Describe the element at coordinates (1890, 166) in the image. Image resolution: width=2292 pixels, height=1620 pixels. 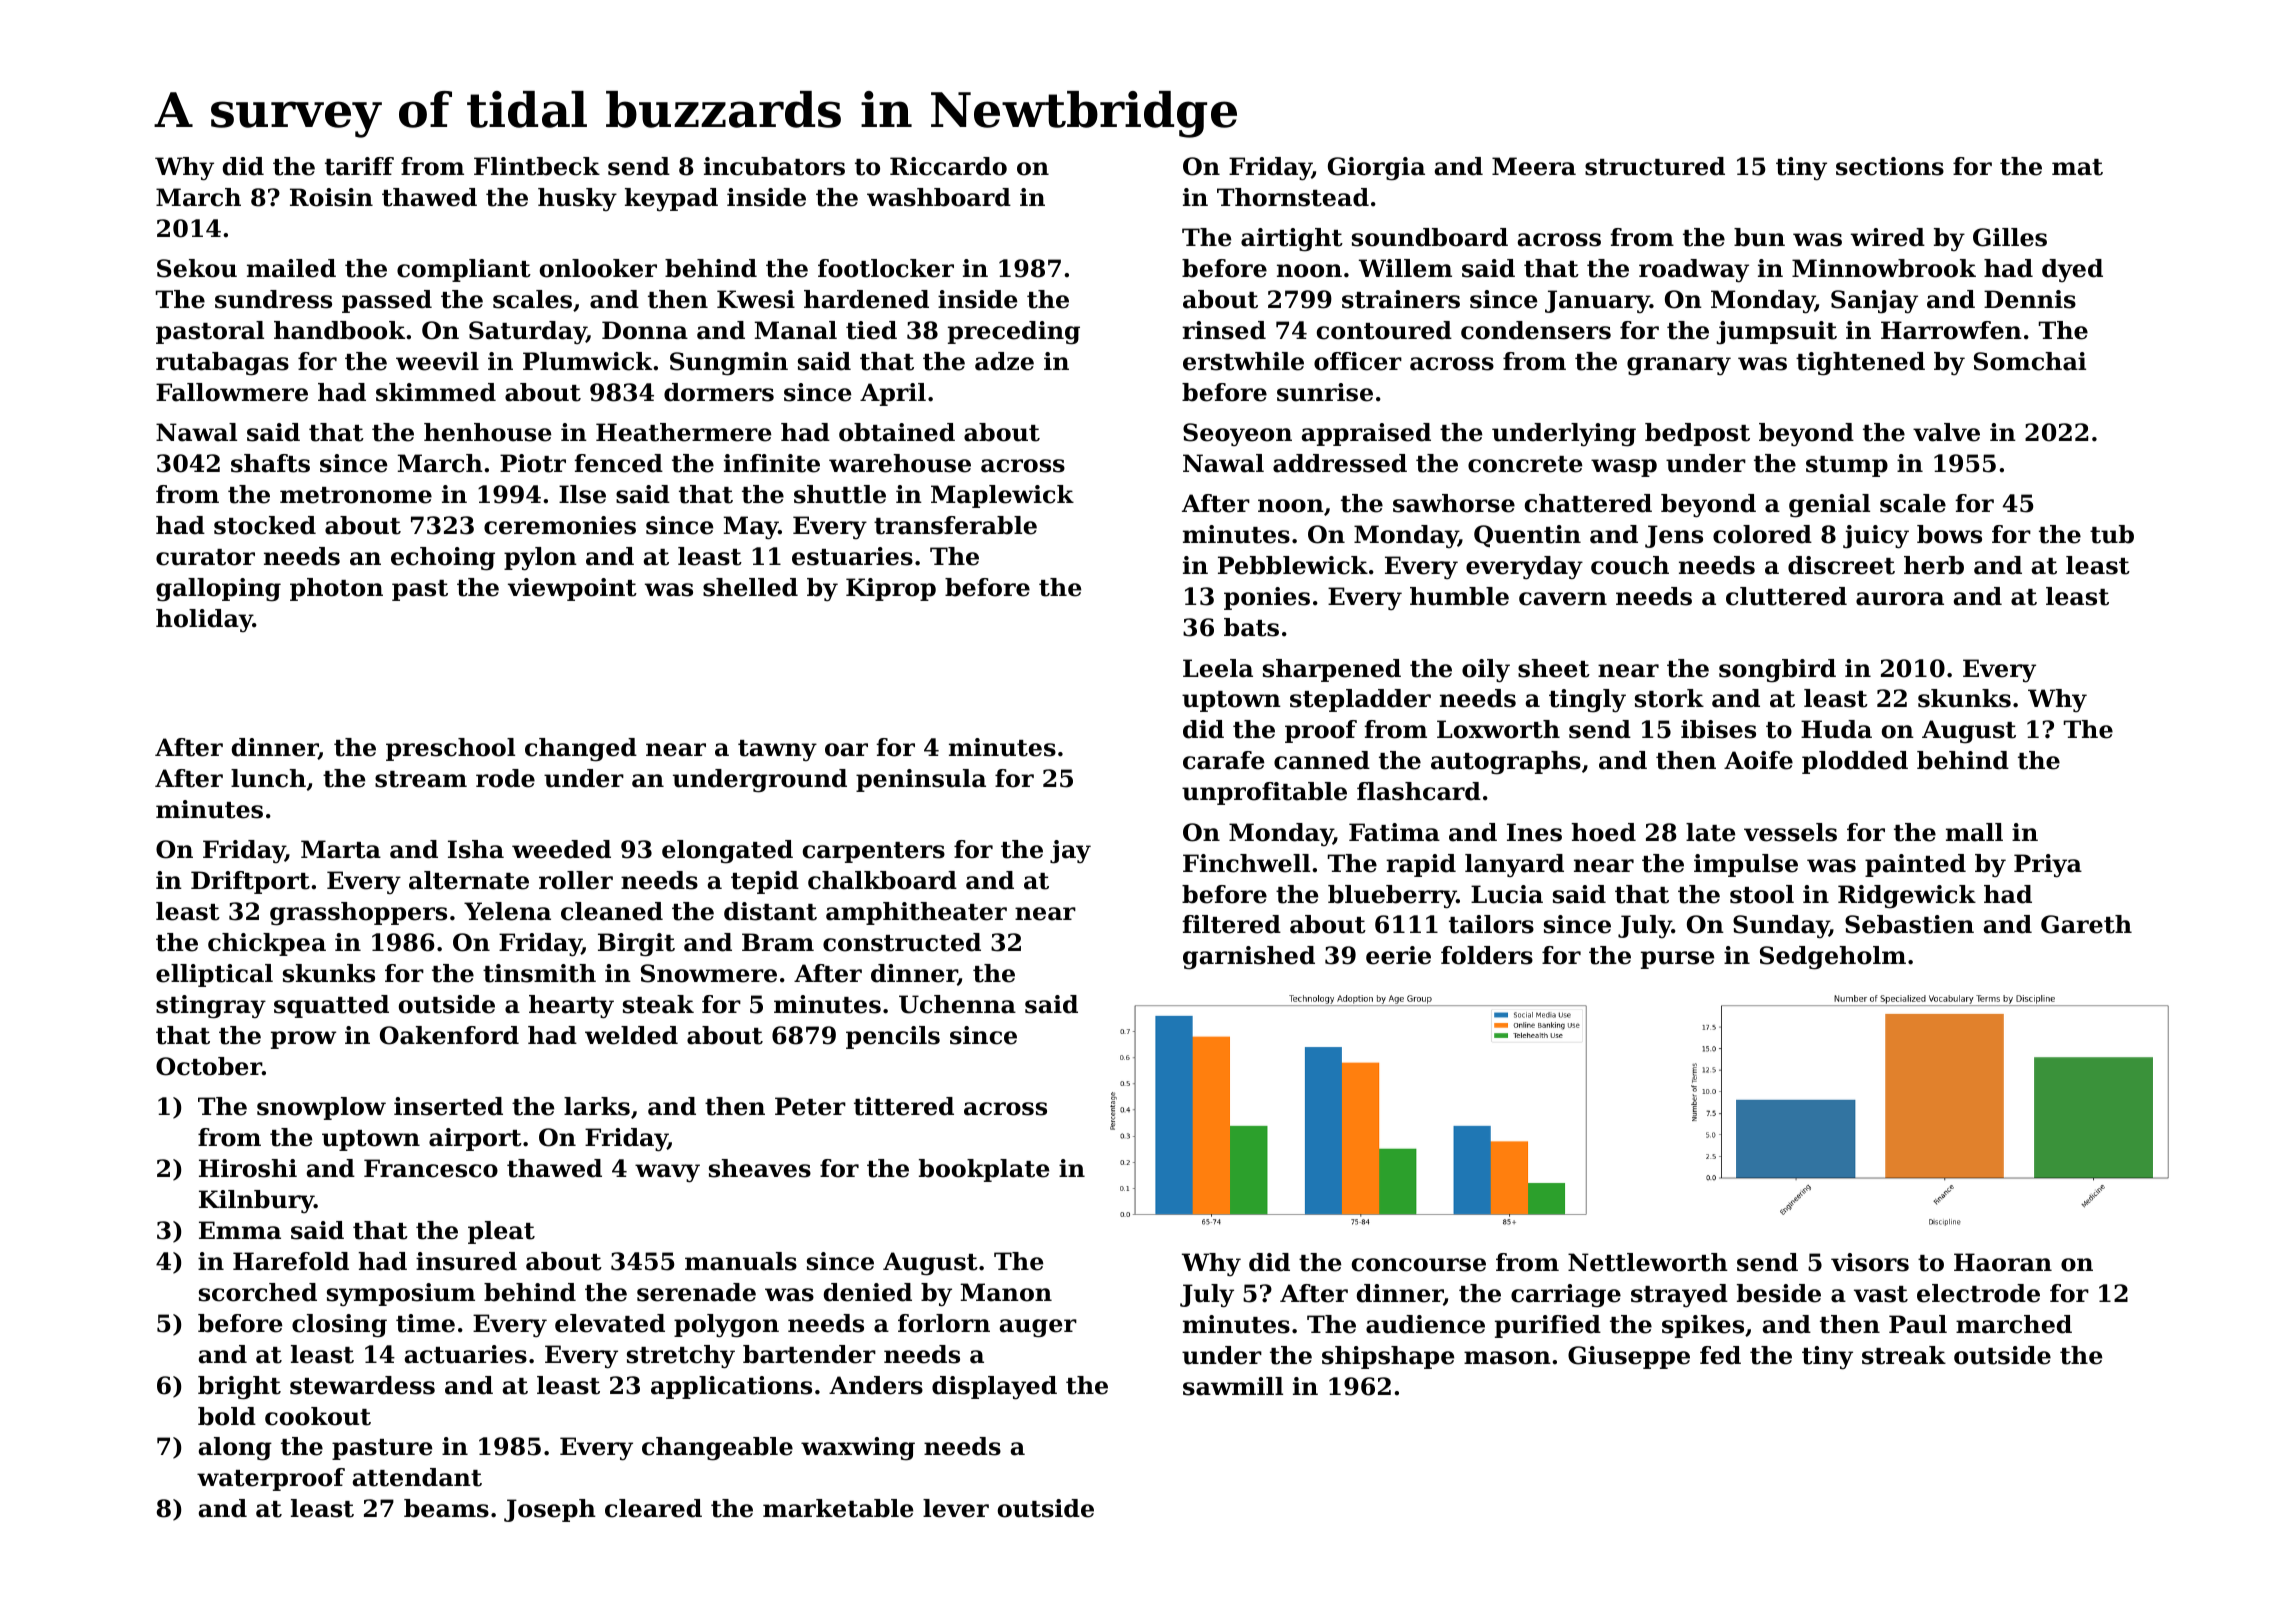
I see `sections` at that location.
